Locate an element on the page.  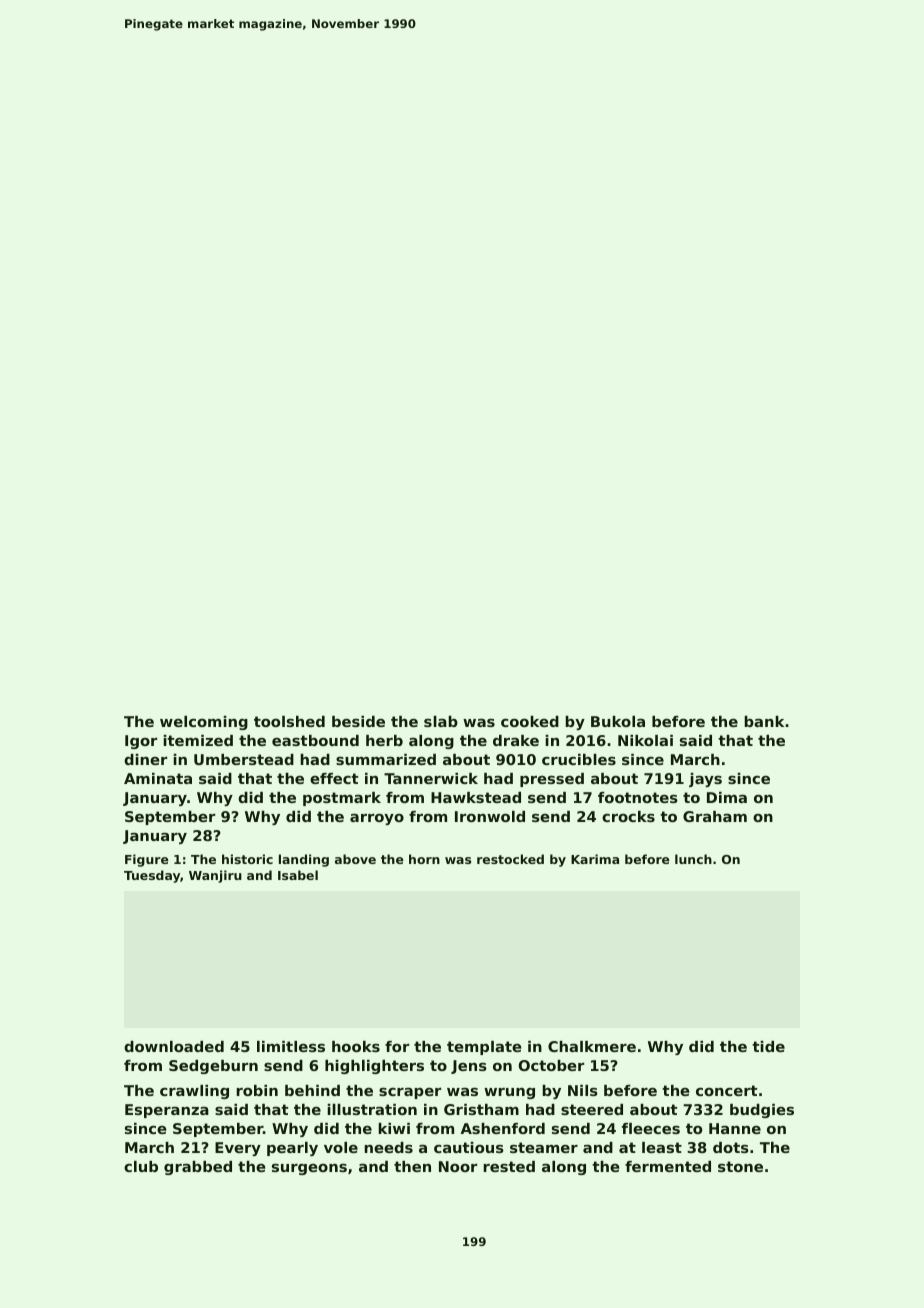
tide is located at coordinates (768, 1046).
